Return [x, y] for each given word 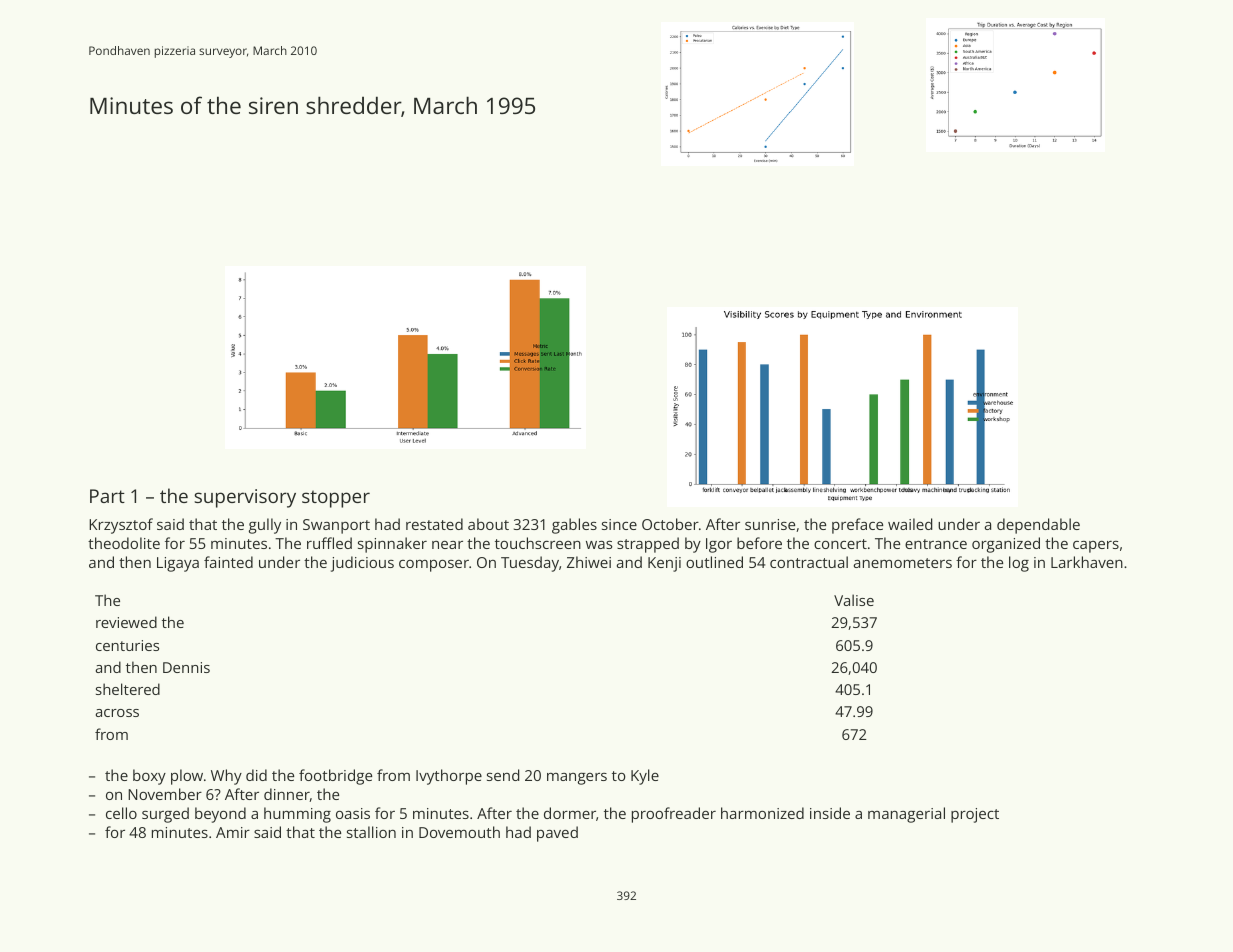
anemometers [903, 563]
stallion [371, 832]
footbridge [335, 777]
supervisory [245, 498]
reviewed [126, 622]
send [503, 775]
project [975, 815]
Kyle [645, 777]
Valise [854, 600]
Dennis [186, 667]
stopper [336, 499]
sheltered [128, 689]
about [488, 524]
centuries [127, 645]
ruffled [329, 543]
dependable [1038, 526]
